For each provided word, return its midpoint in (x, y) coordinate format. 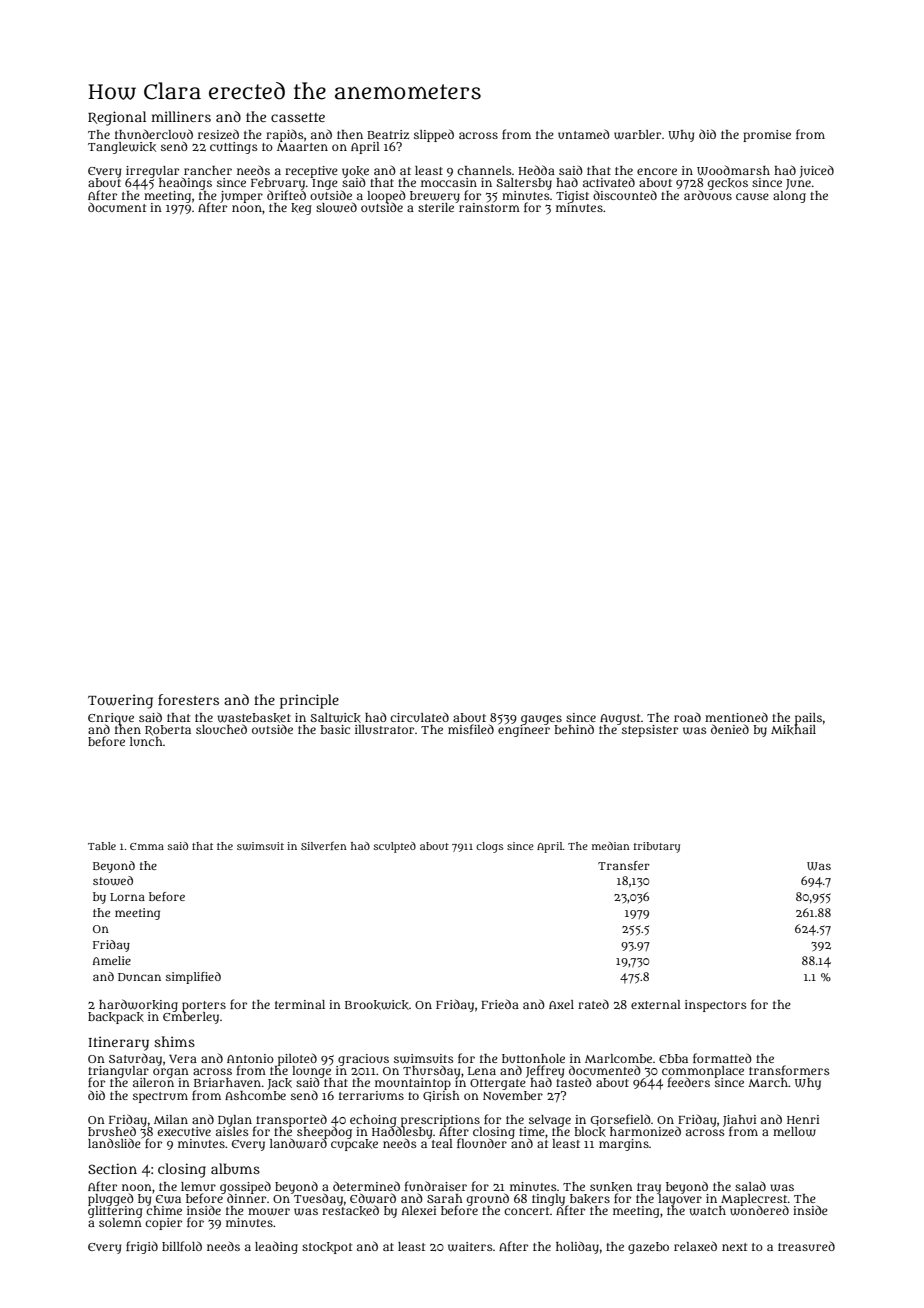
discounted (625, 195)
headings (185, 183)
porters (204, 1006)
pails (808, 719)
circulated (419, 717)
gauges (541, 720)
